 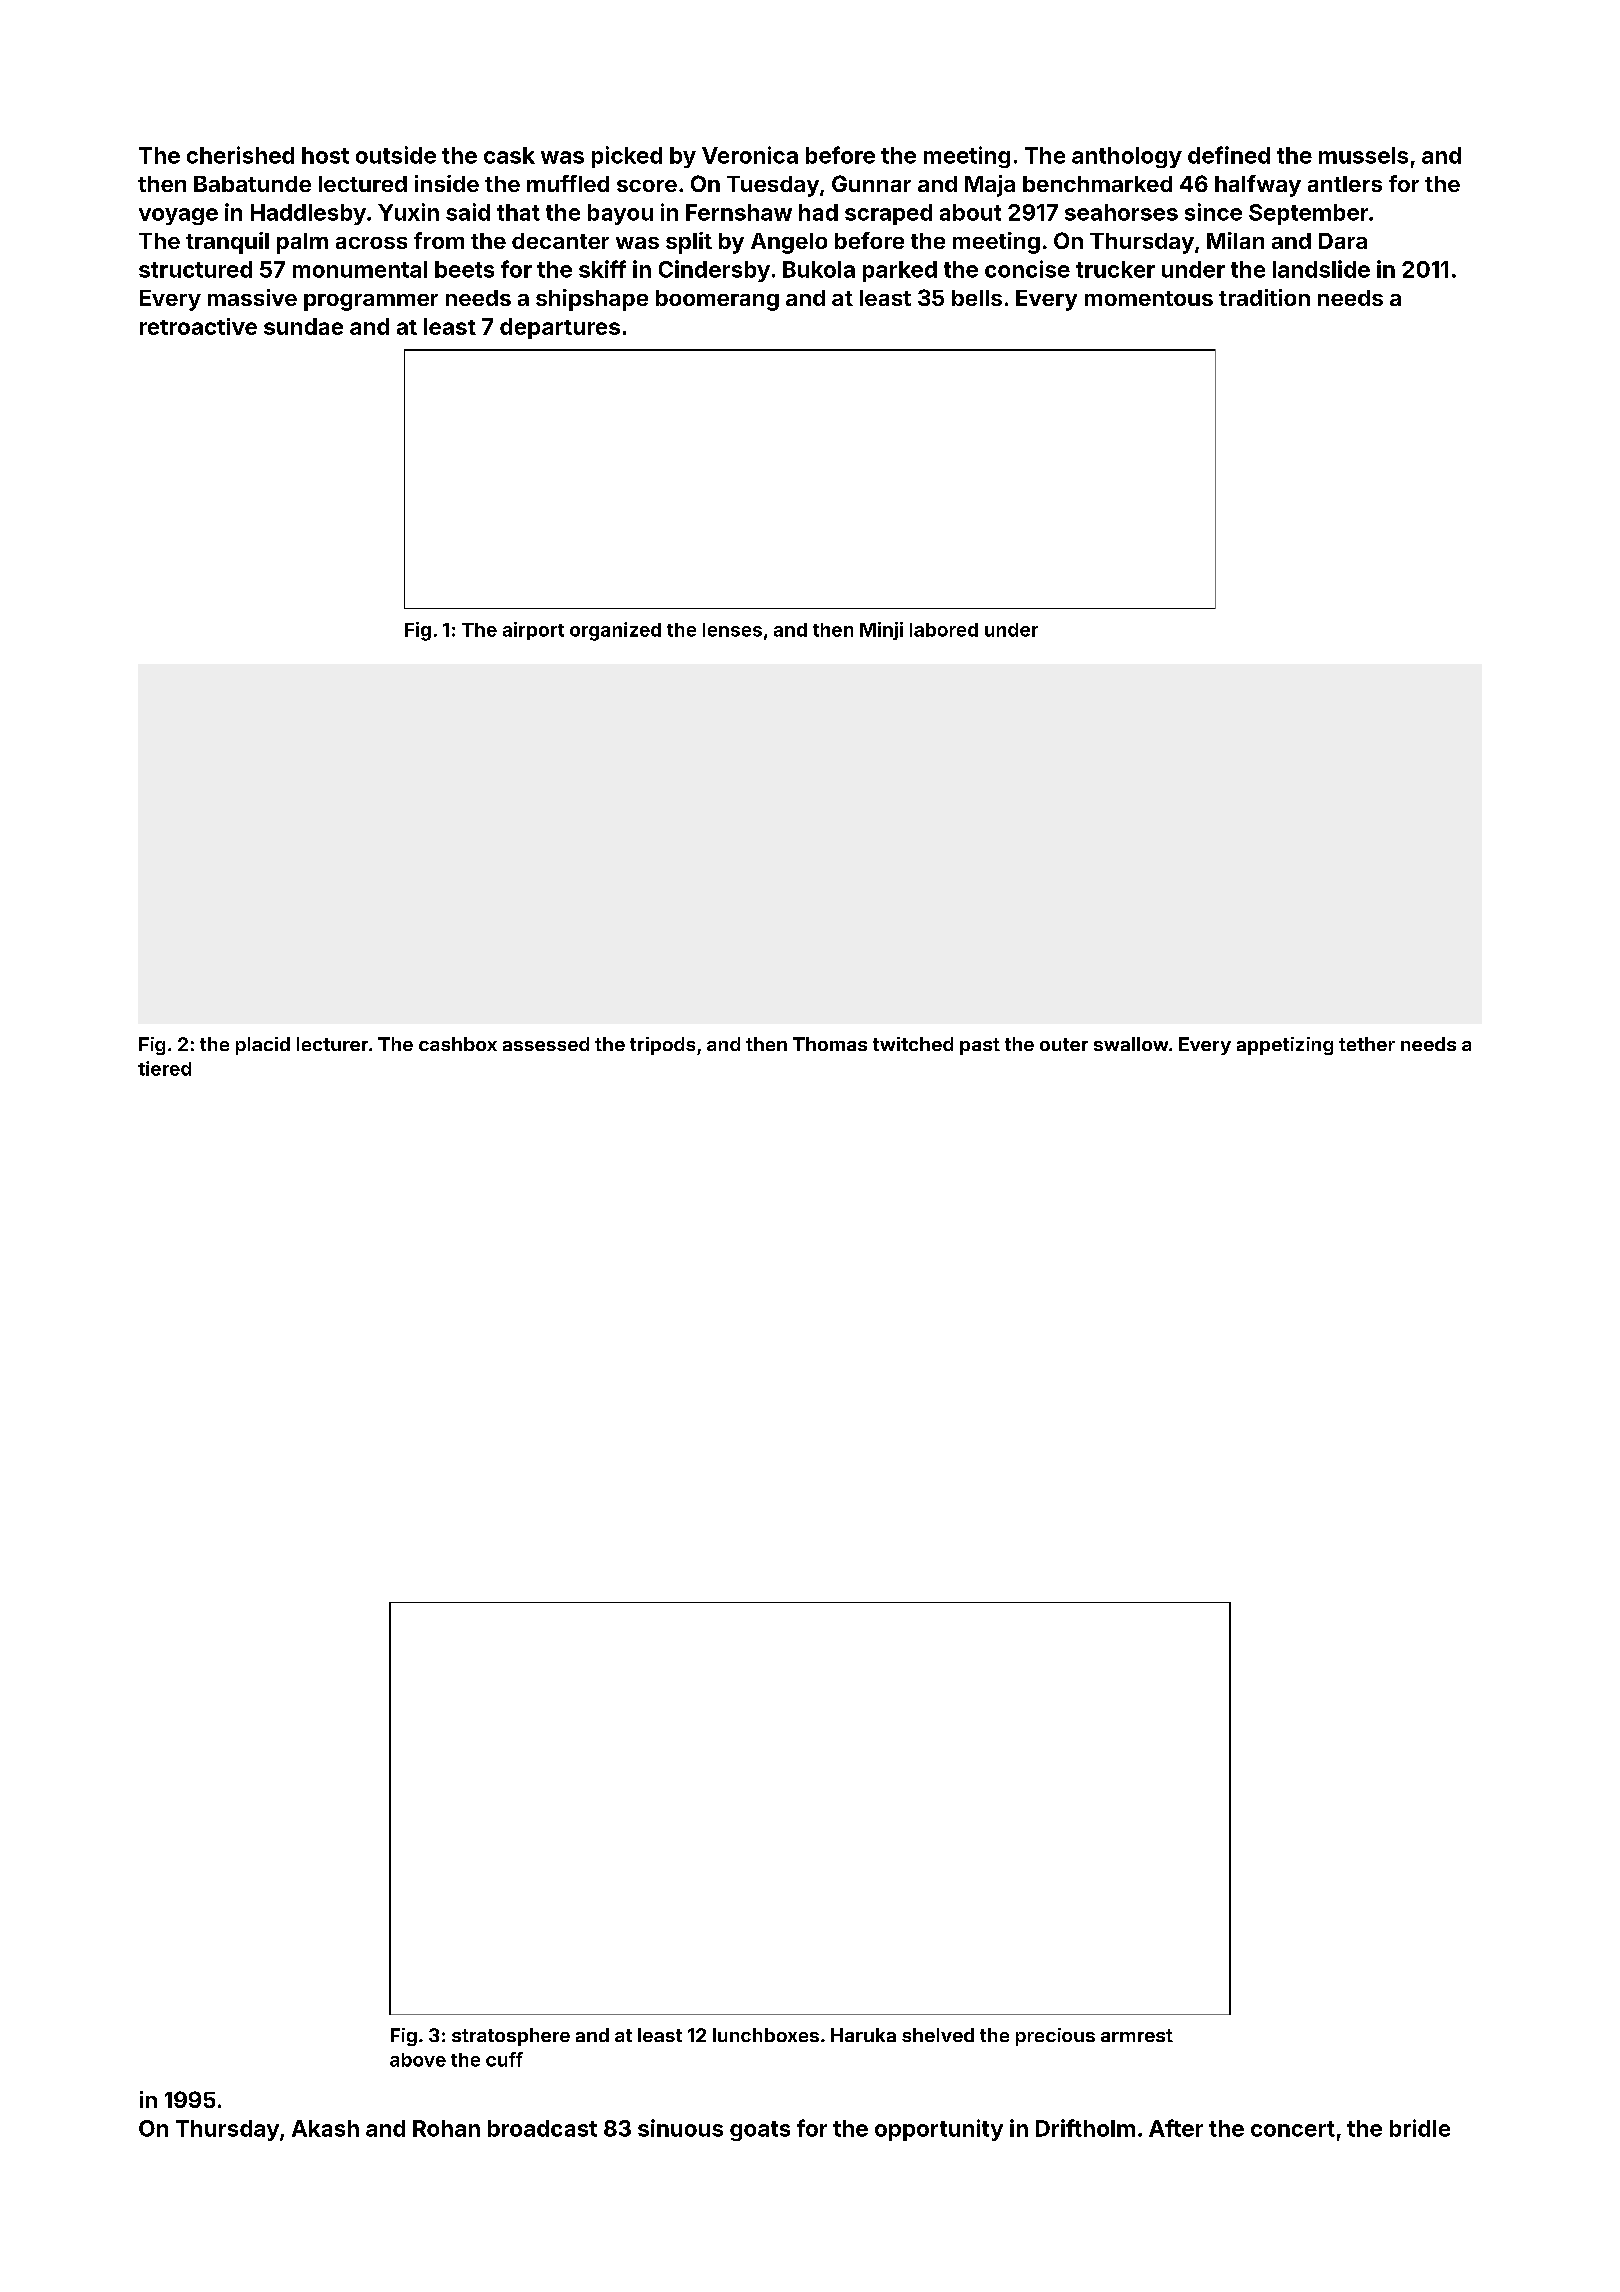 What do you see at coordinates (680, 2128) in the image?
I see `sinuous` at bounding box center [680, 2128].
